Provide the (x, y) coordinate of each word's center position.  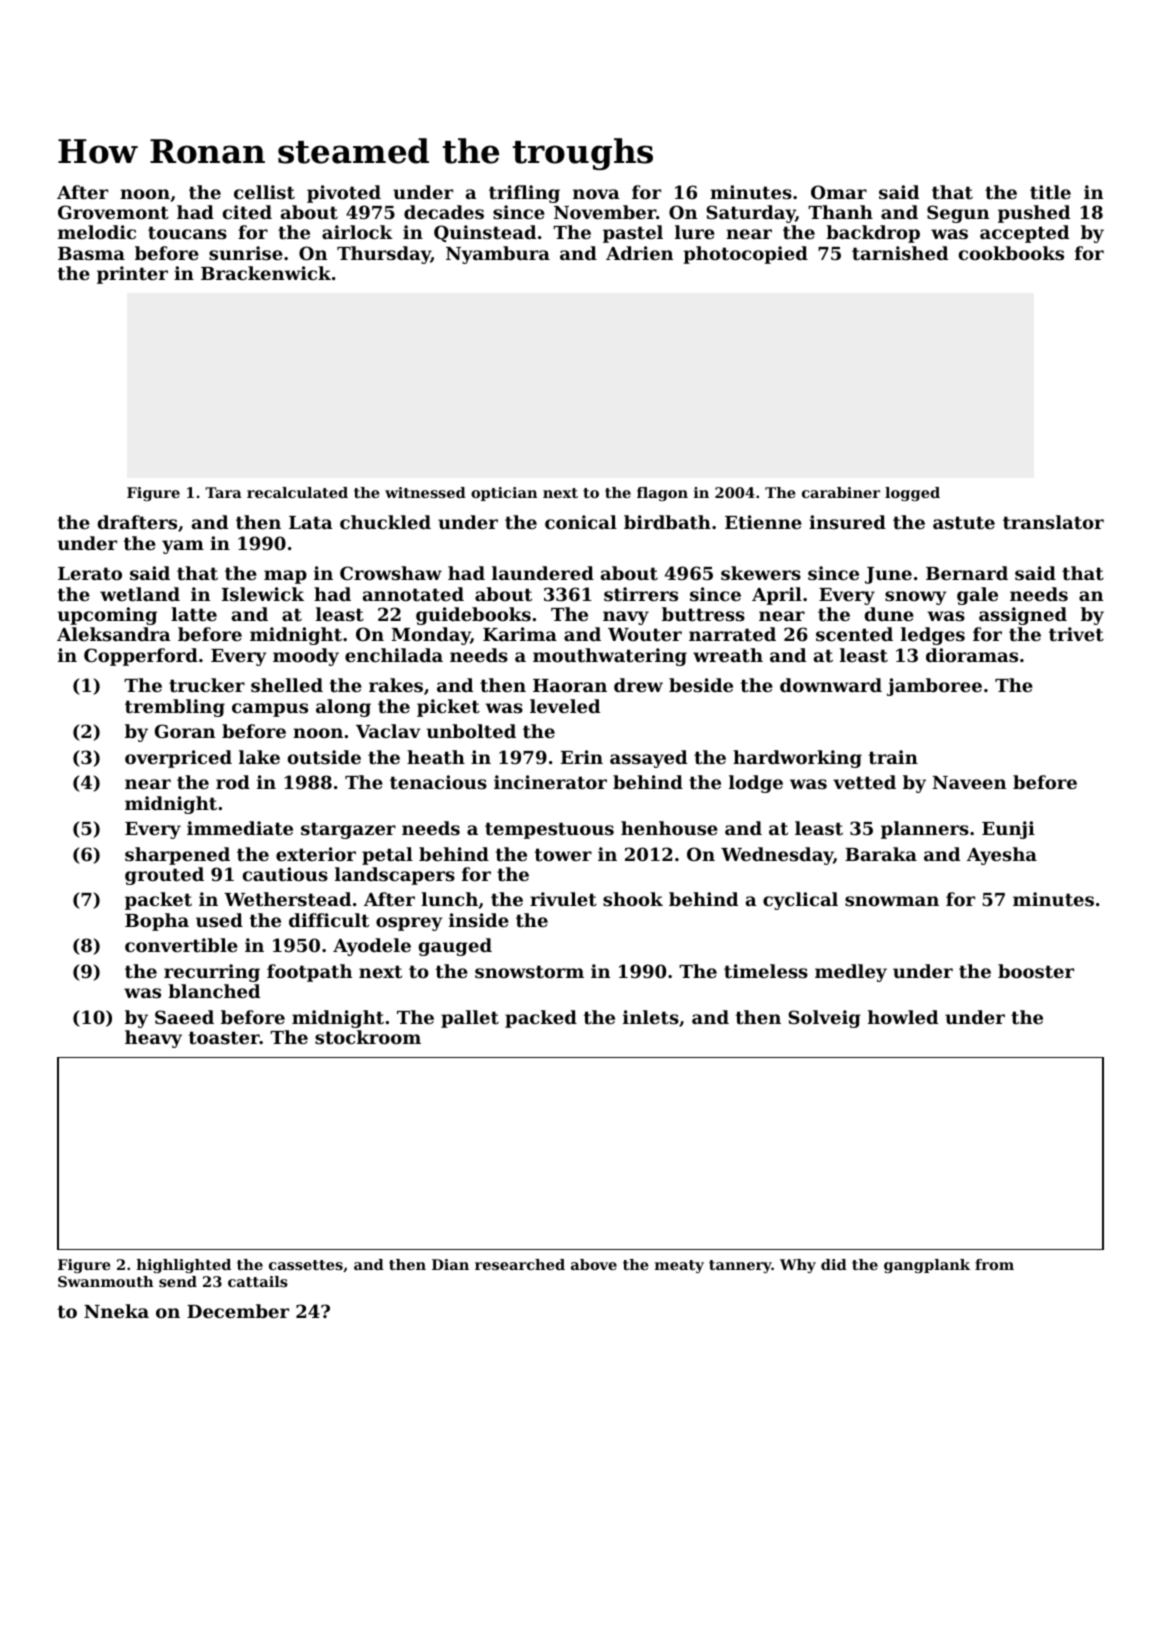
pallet (470, 1019)
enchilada (394, 655)
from (994, 1264)
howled (903, 1017)
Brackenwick (266, 273)
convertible (181, 945)
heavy (153, 1039)
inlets (651, 1017)
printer (132, 275)
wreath (728, 655)
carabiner (841, 492)
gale (977, 596)
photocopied (745, 255)
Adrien (639, 253)
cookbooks (1011, 253)
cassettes (306, 1265)
